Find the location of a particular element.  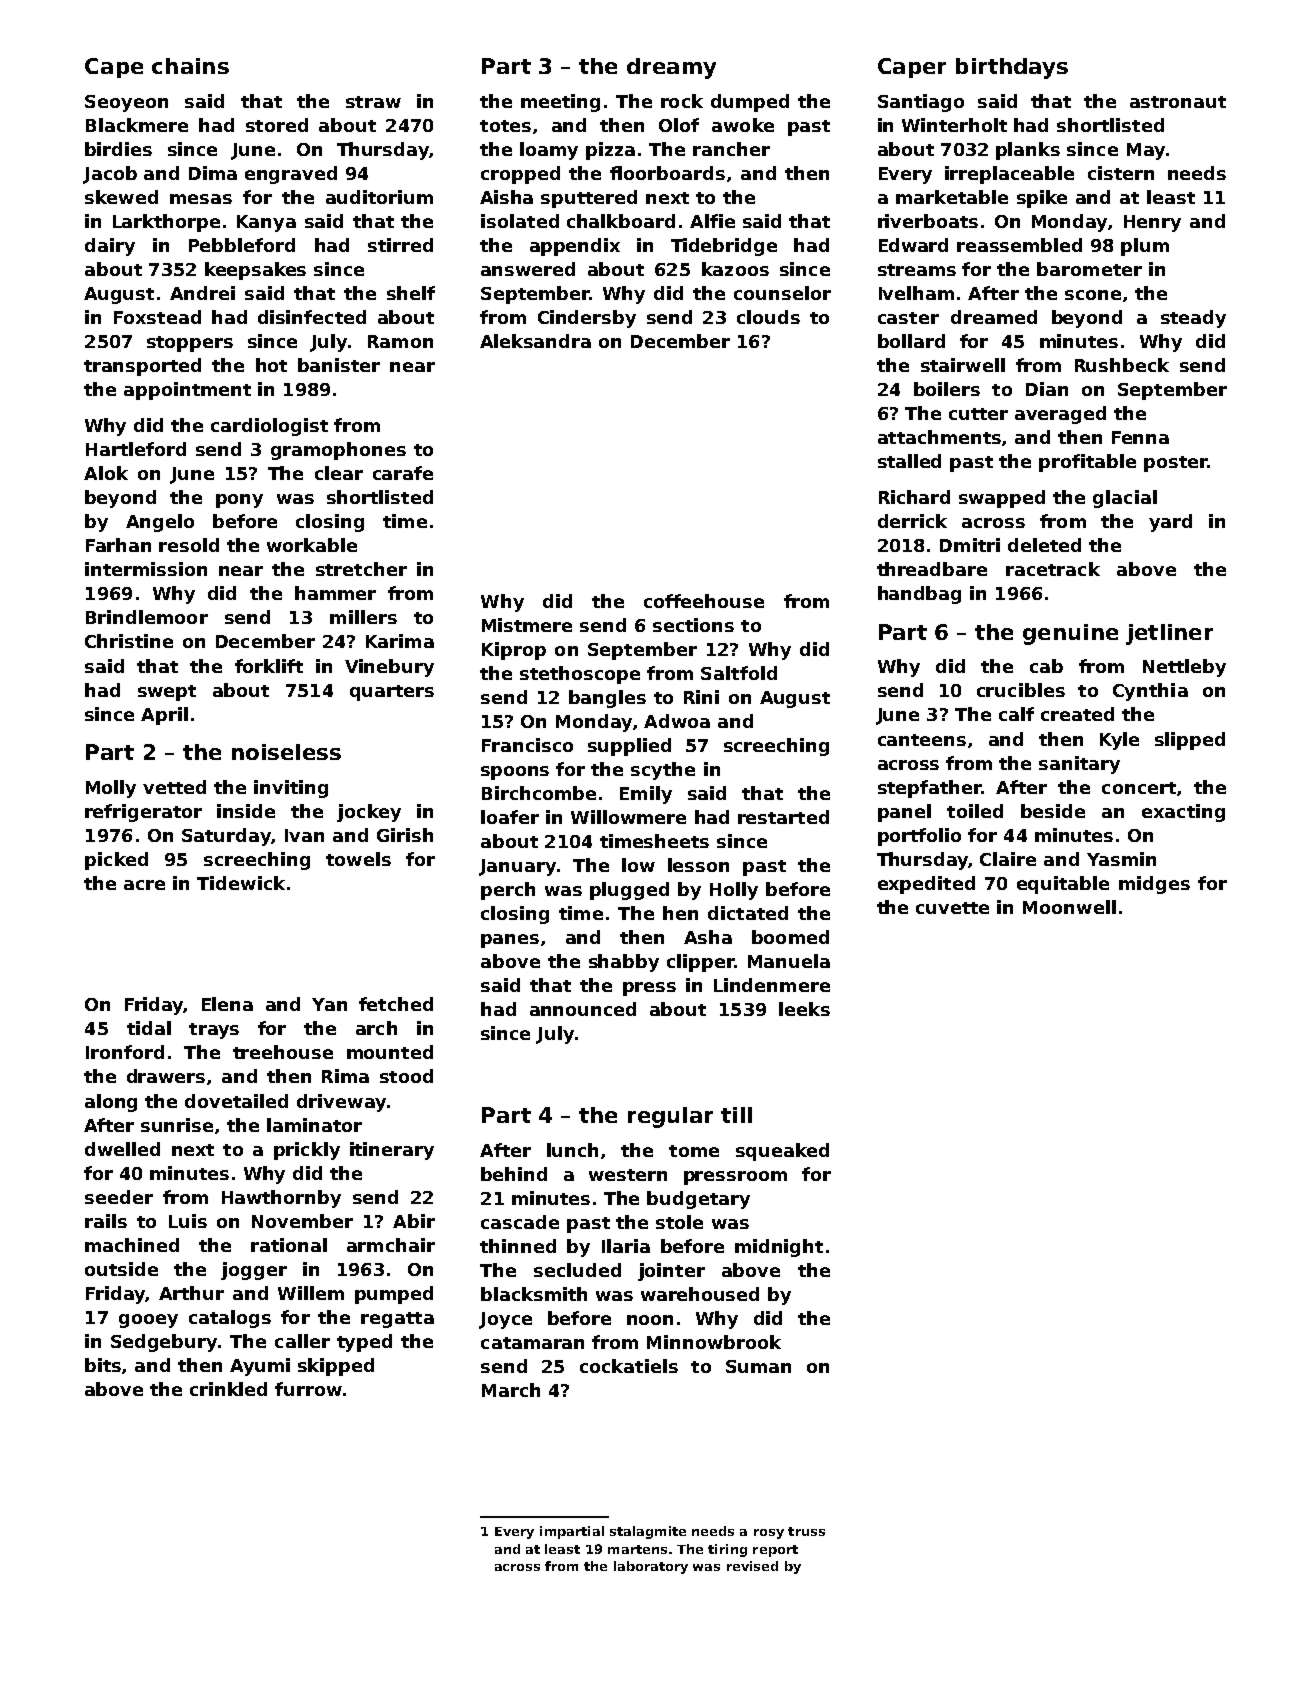

panes is located at coordinates (510, 941).
